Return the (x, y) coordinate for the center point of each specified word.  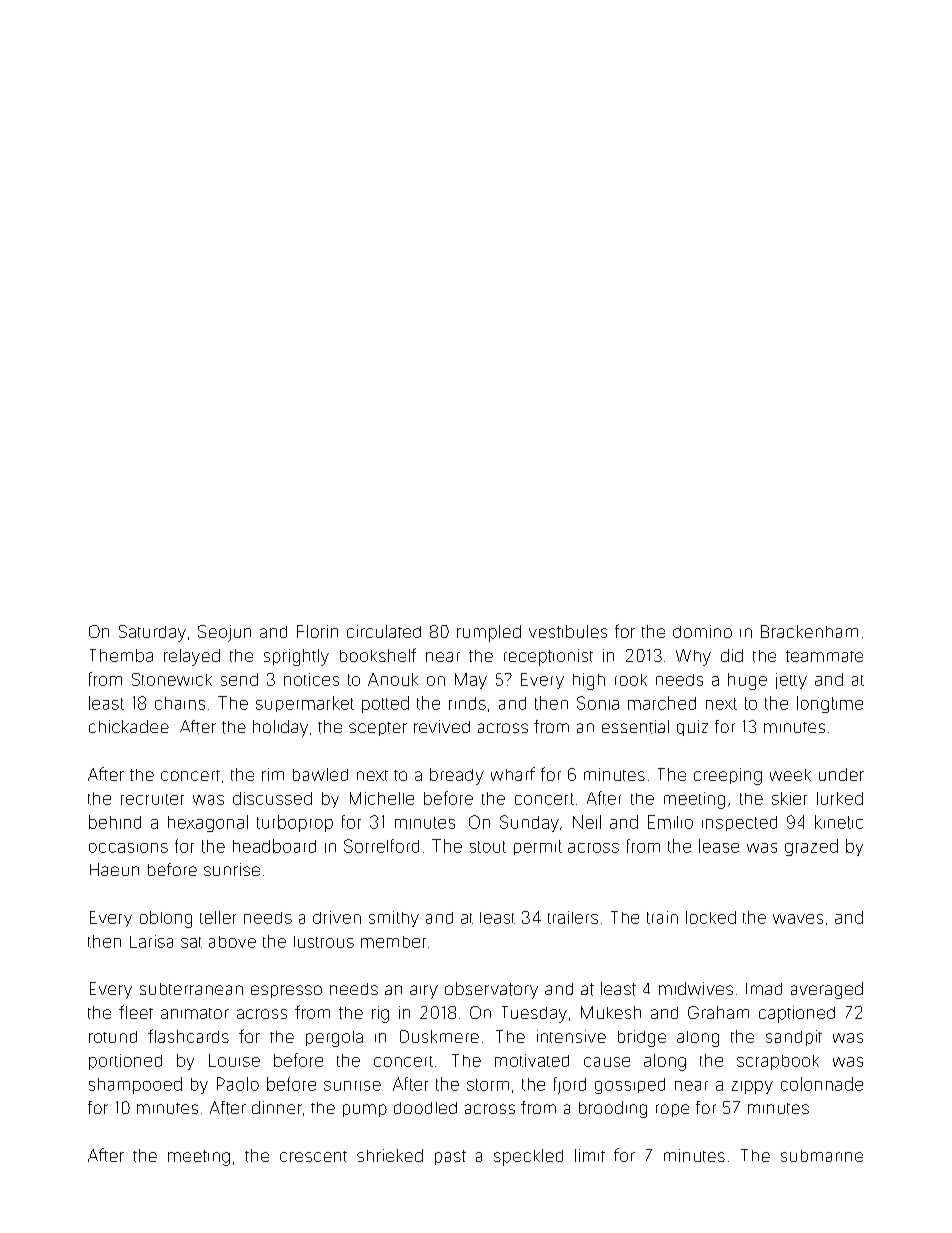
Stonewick (172, 679)
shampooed (135, 1085)
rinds (467, 703)
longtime (830, 704)
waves (798, 919)
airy (424, 992)
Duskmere (439, 1036)
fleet (136, 1012)
